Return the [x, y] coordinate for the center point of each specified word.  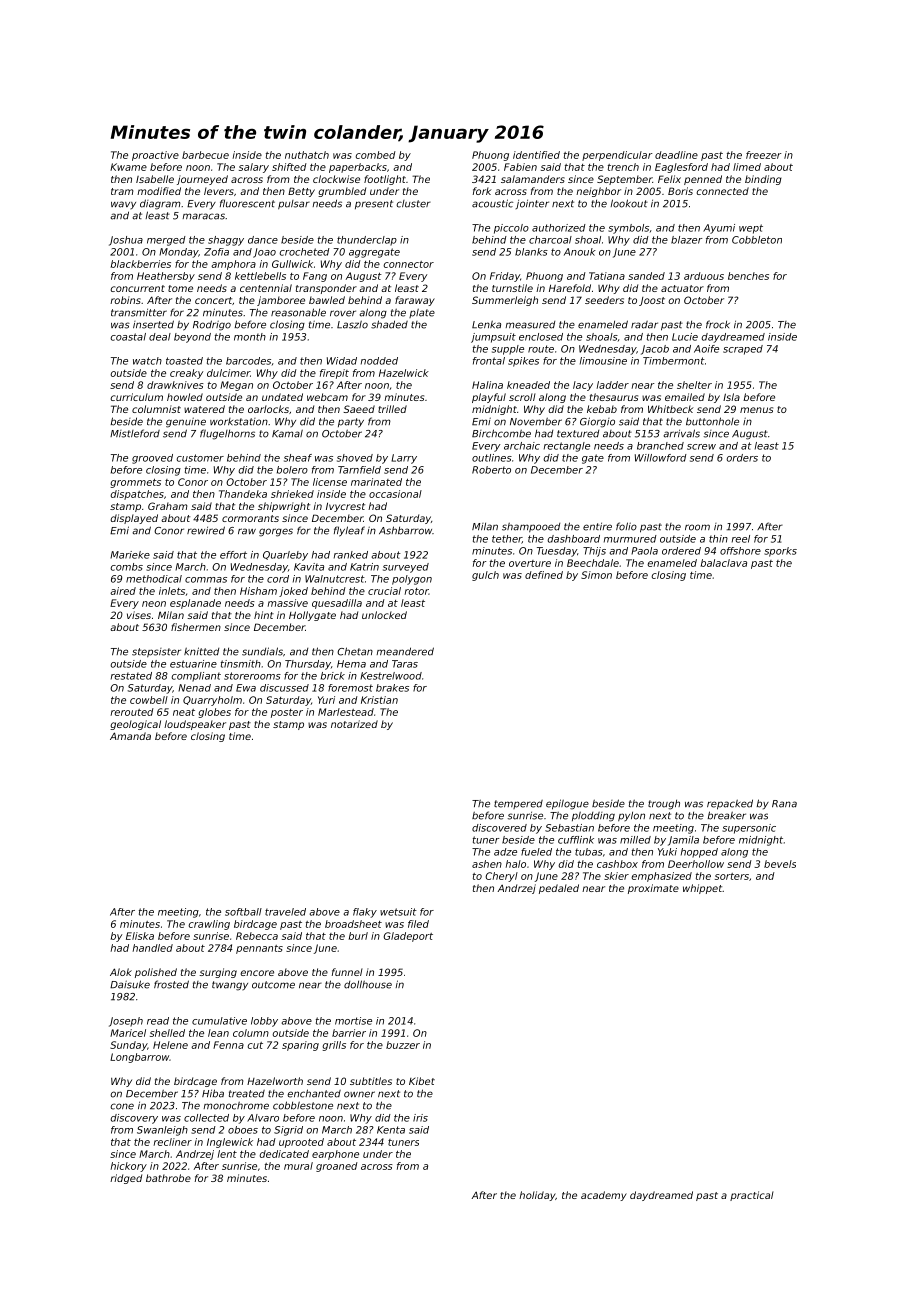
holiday [537, 1196]
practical [752, 1196]
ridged [126, 1179]
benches [748, 276]
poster [287, 713]
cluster [413, 204]
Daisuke [130, 984]
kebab [602, 409]
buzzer [403, 1045]
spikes [523, 362]
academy [604, 1196]
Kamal [287, 433]
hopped [699, 853]
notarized [354, 724]
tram [122, 191]
